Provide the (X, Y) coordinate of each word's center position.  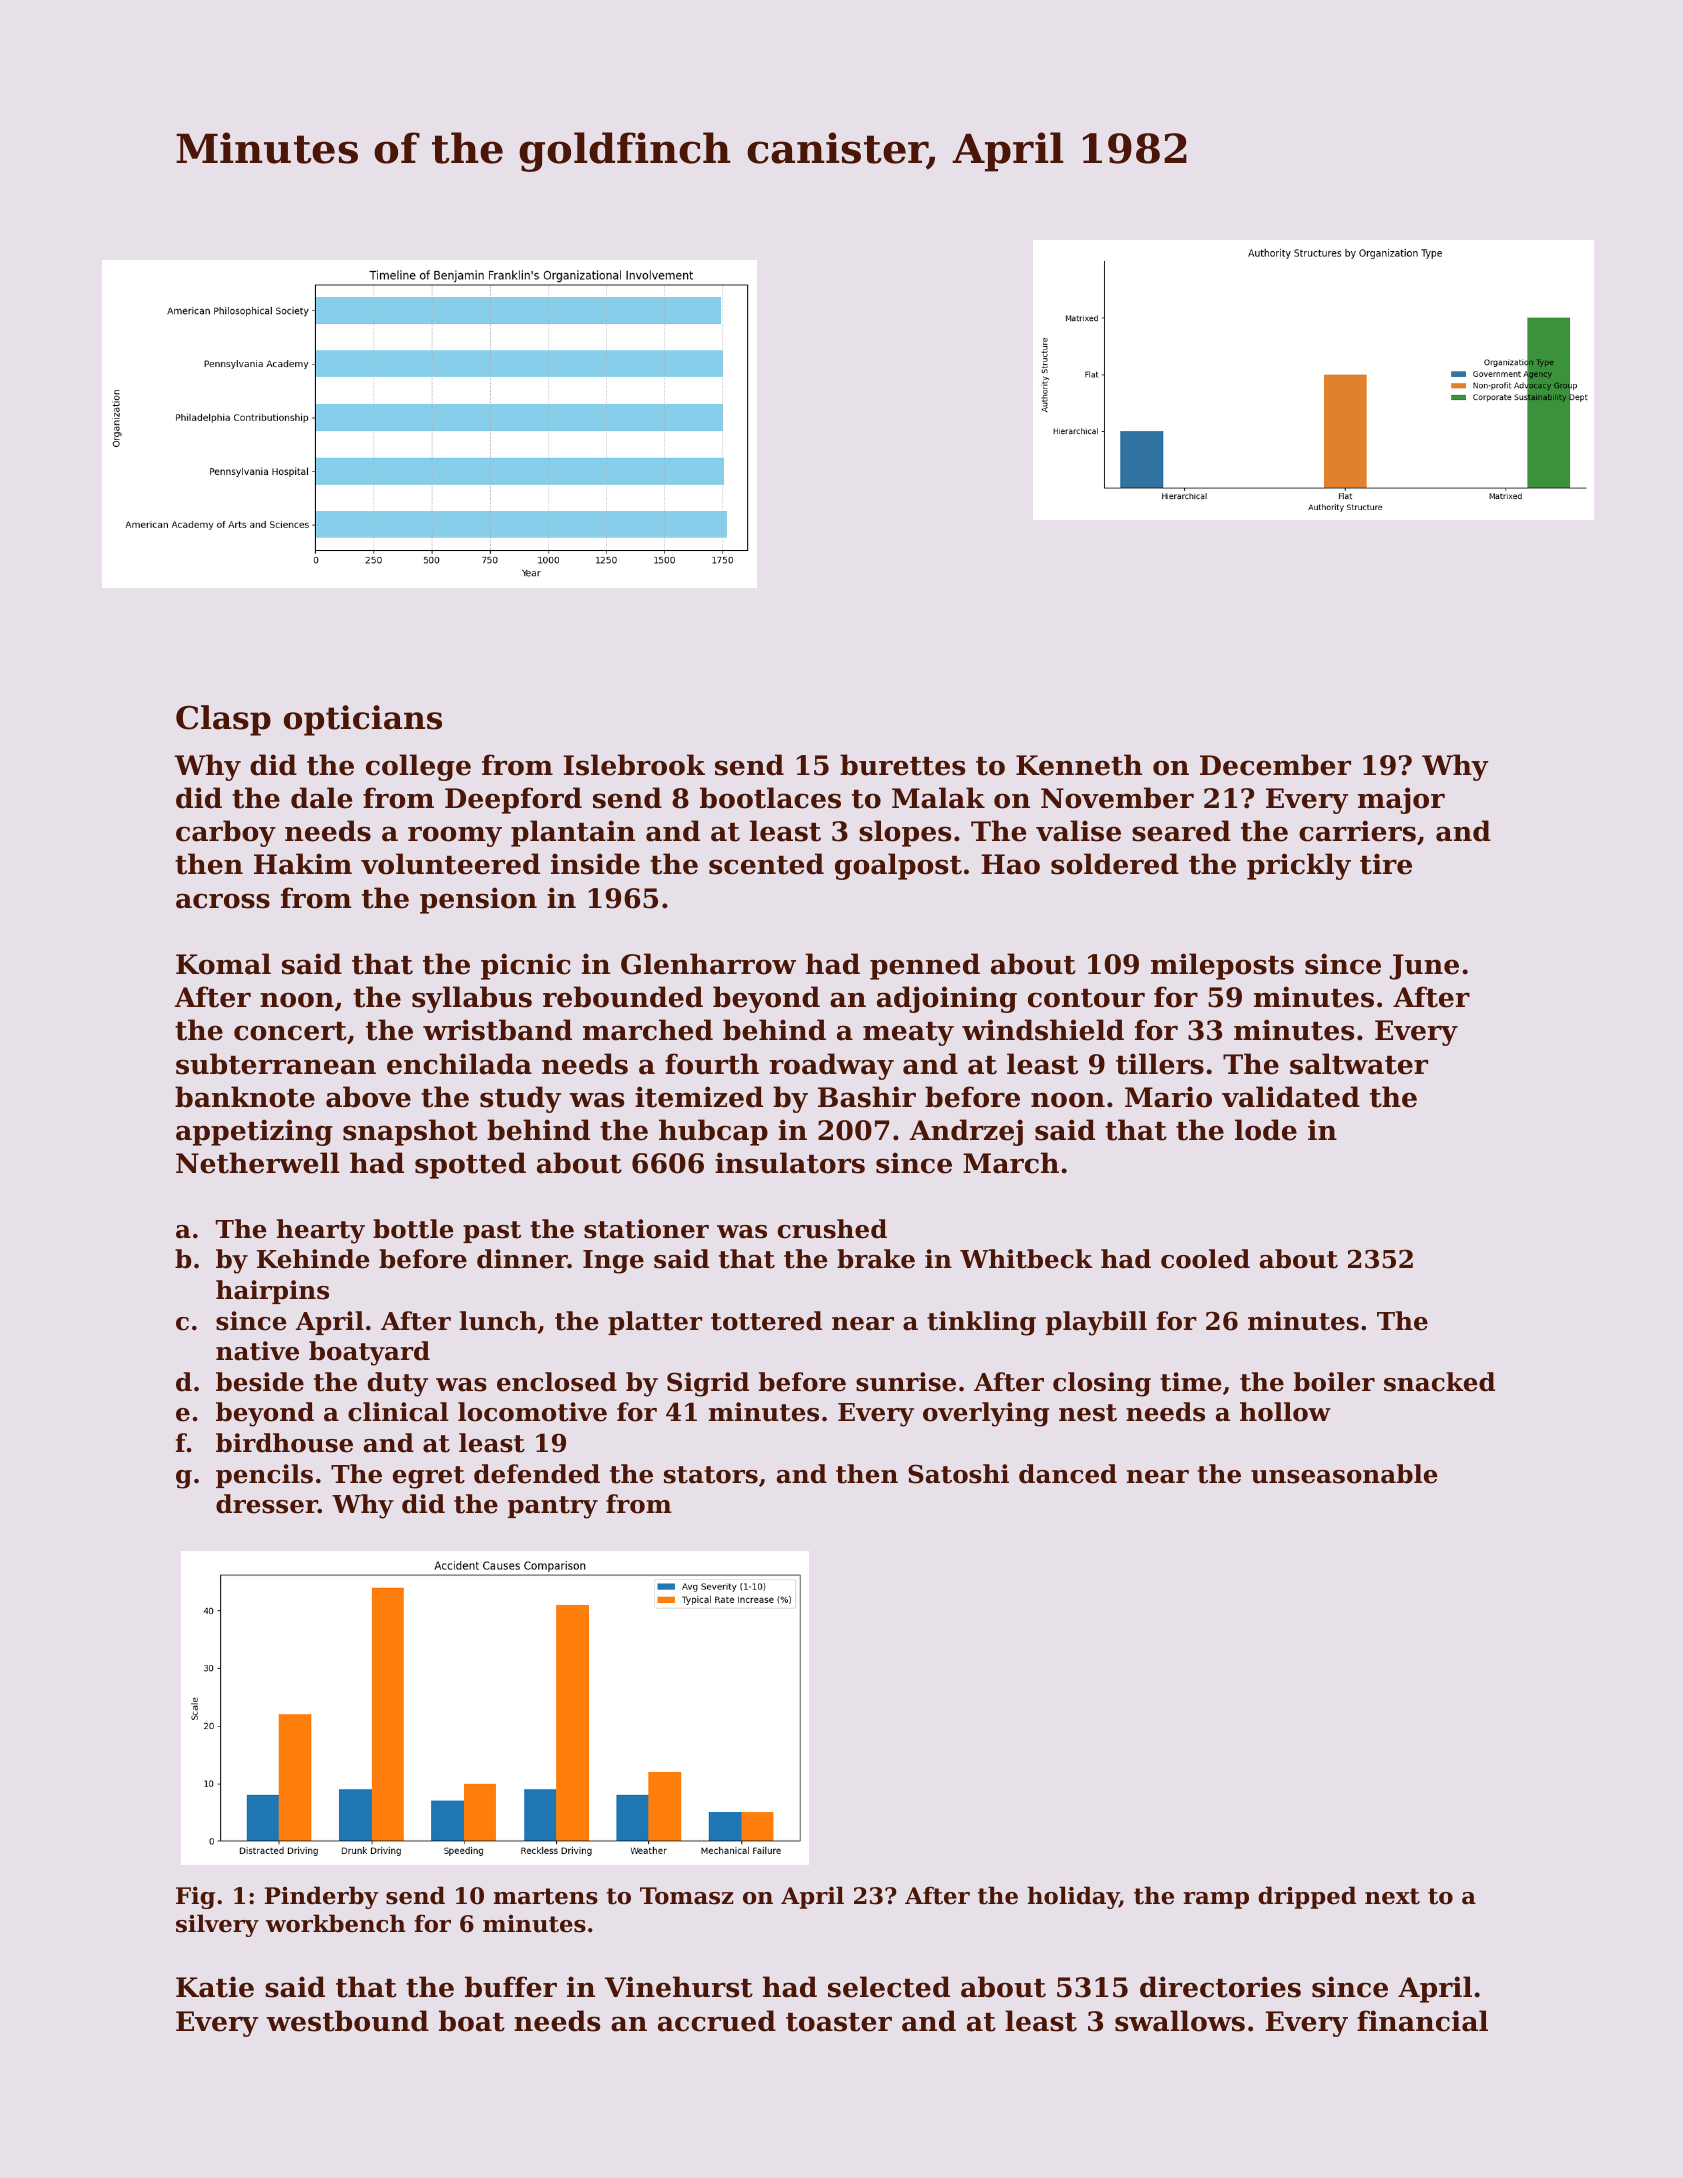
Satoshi (958, 1474)
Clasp (223, 720)
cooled (1205, 1259)
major (1401, 800)
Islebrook (634, 765)
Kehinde (313, 1259)
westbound (348, 2021)
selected (889, 1987)
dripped (1307, 1897)
